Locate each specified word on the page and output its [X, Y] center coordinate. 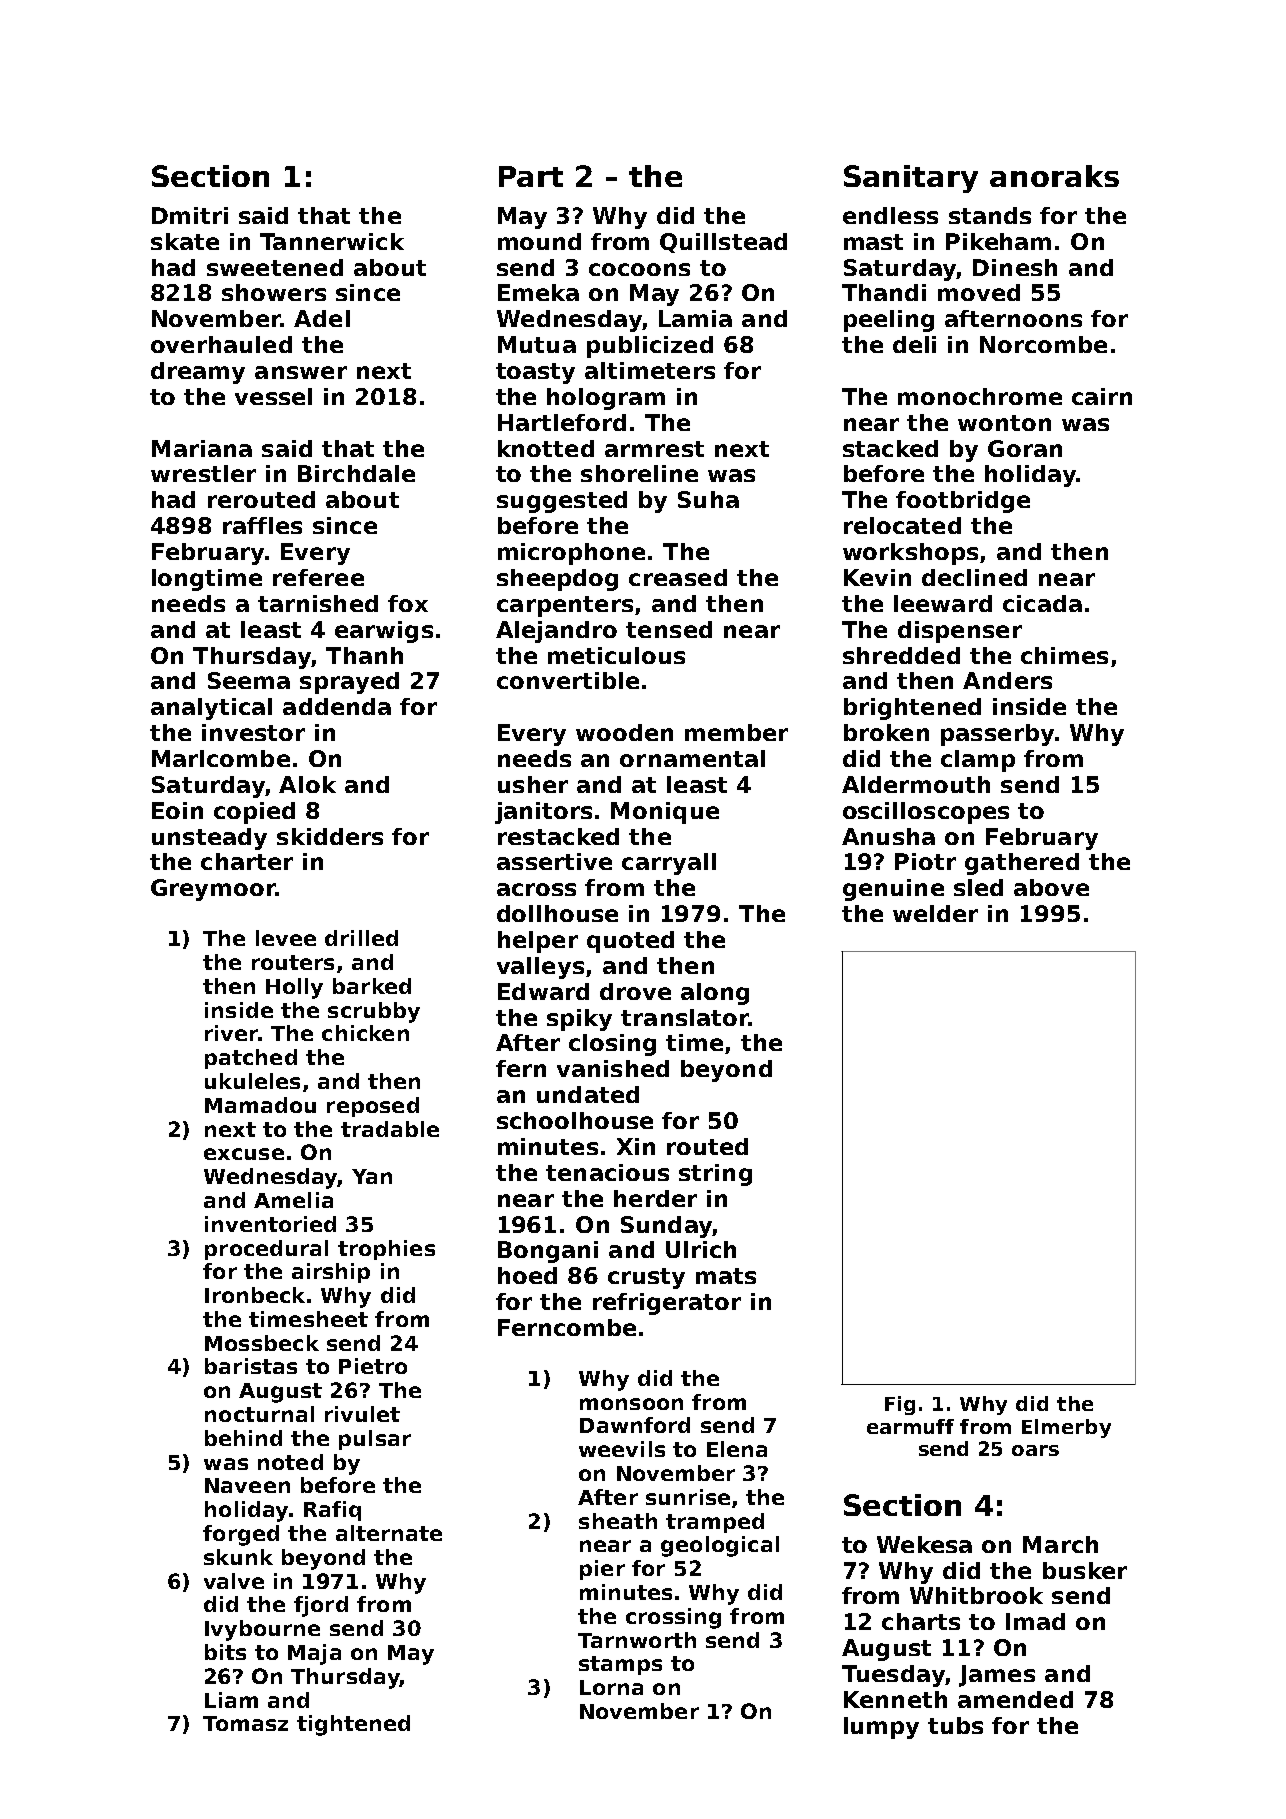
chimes [1064, 655]
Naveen [247, 1485]
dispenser [960, 632]
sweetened [275, 267]
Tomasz [245, 1723]
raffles [262, 525]
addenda [337, 706]
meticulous [616, 655]
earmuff [910, 1426]
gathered [1022, 864]
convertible [568, 680]
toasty [535, 373]
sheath [618, 1521]
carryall [669, 864]
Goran [1025, 448]
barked [372, 986]
